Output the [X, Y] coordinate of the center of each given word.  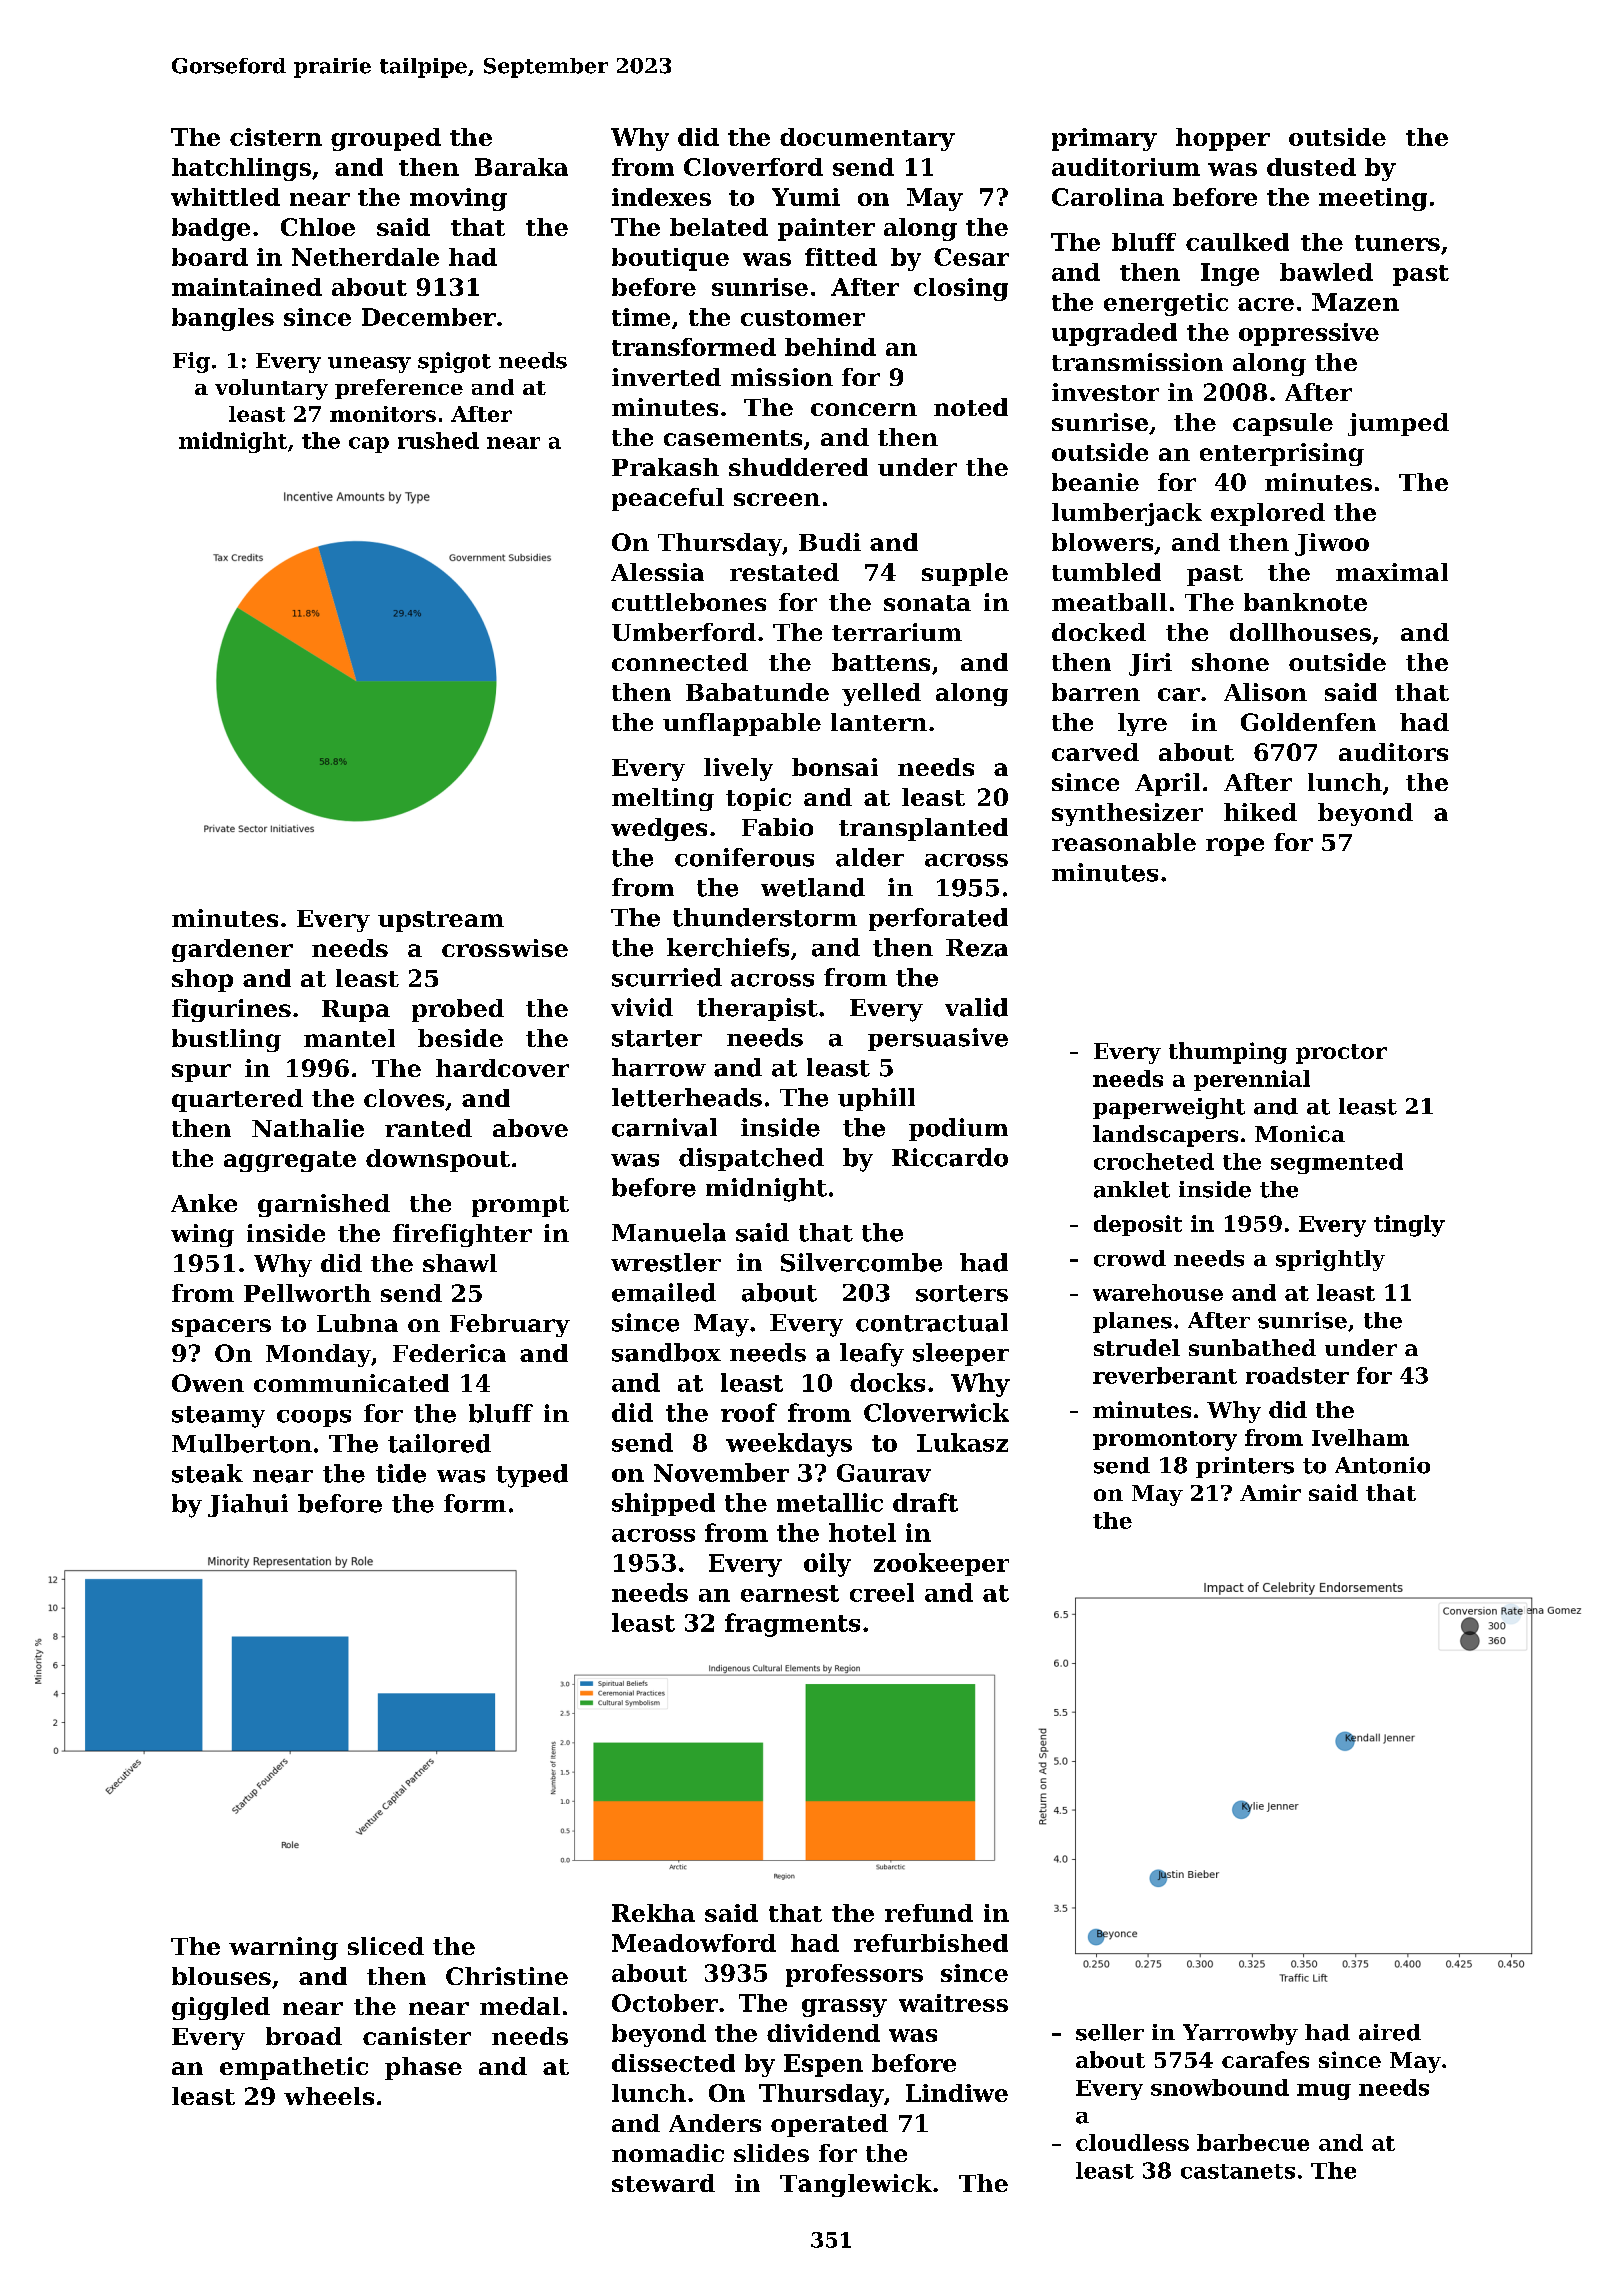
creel [882, 1592]
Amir [1270, 1492]
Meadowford [694, 1943]
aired [1390, 2032]
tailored [439, 1443]
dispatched [751, 1159]
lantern [879, 722]
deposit [1138, 1225]
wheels [329, 2096]
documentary [867, 139]
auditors [1393, 752]
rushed [438, 440]
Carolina [1108, 197]
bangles [223, 319]
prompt [520, 1206]
